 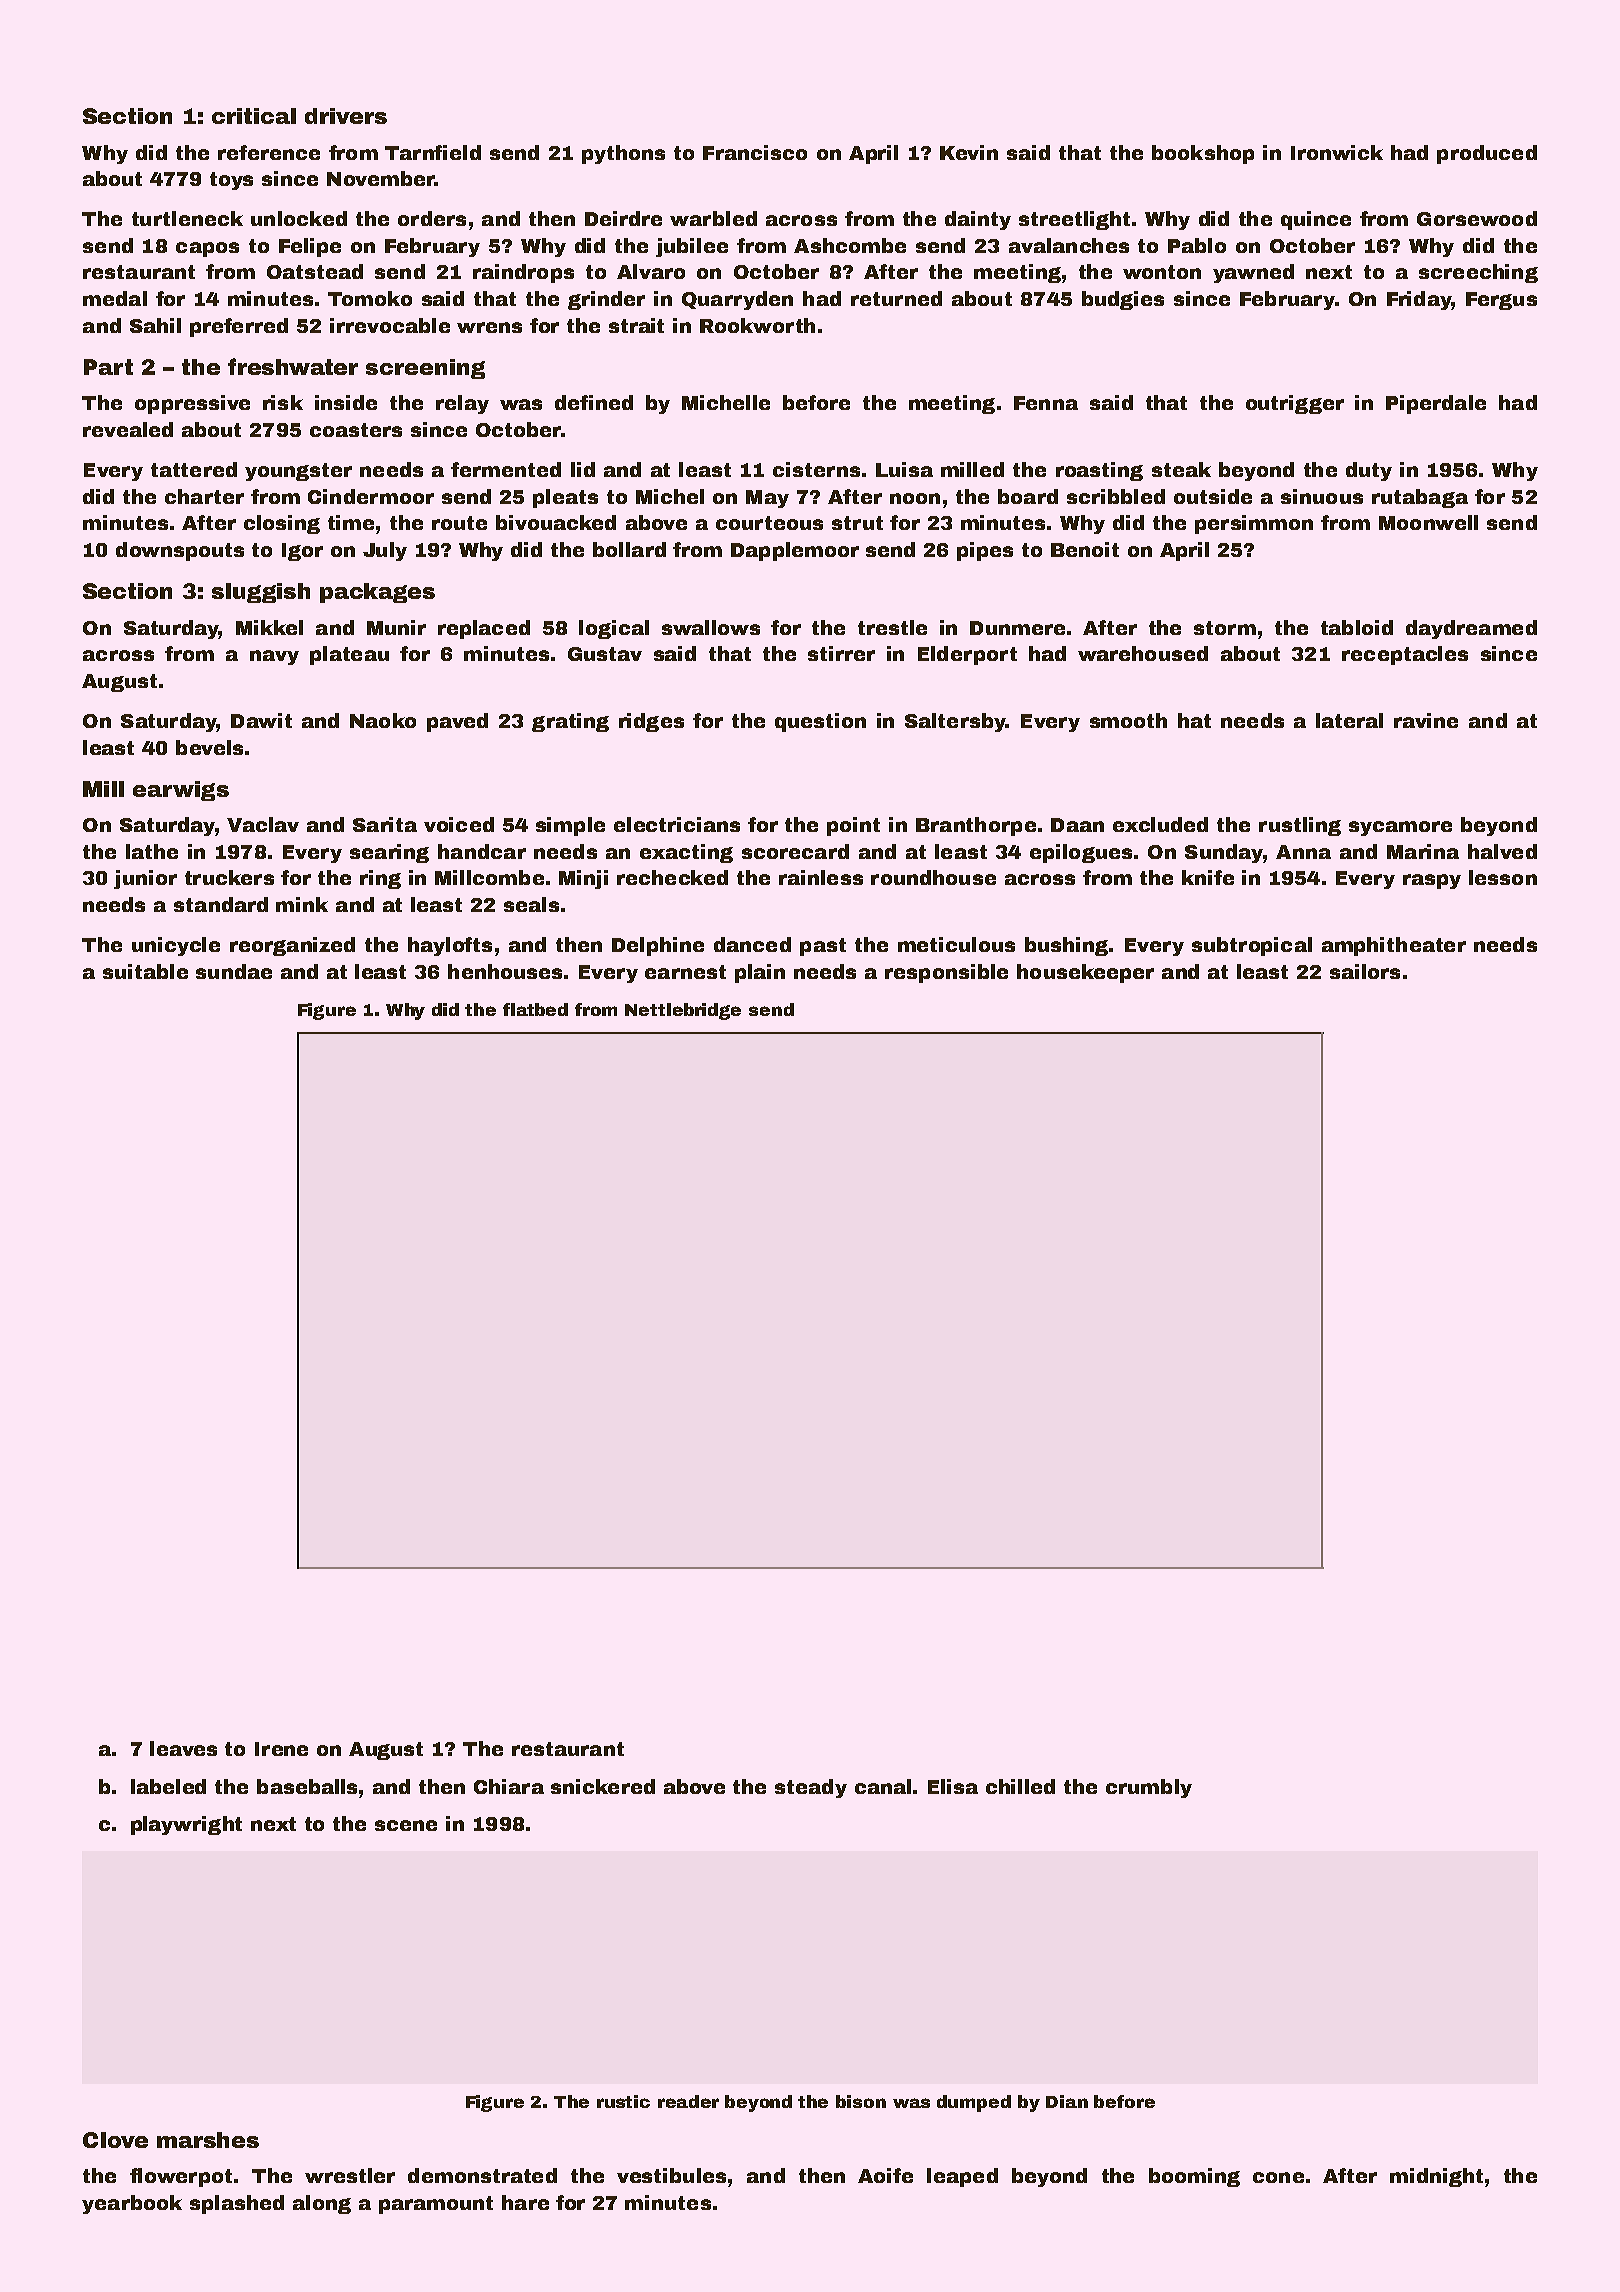 I want to click on lateral, so click(x=1349, y=720).
